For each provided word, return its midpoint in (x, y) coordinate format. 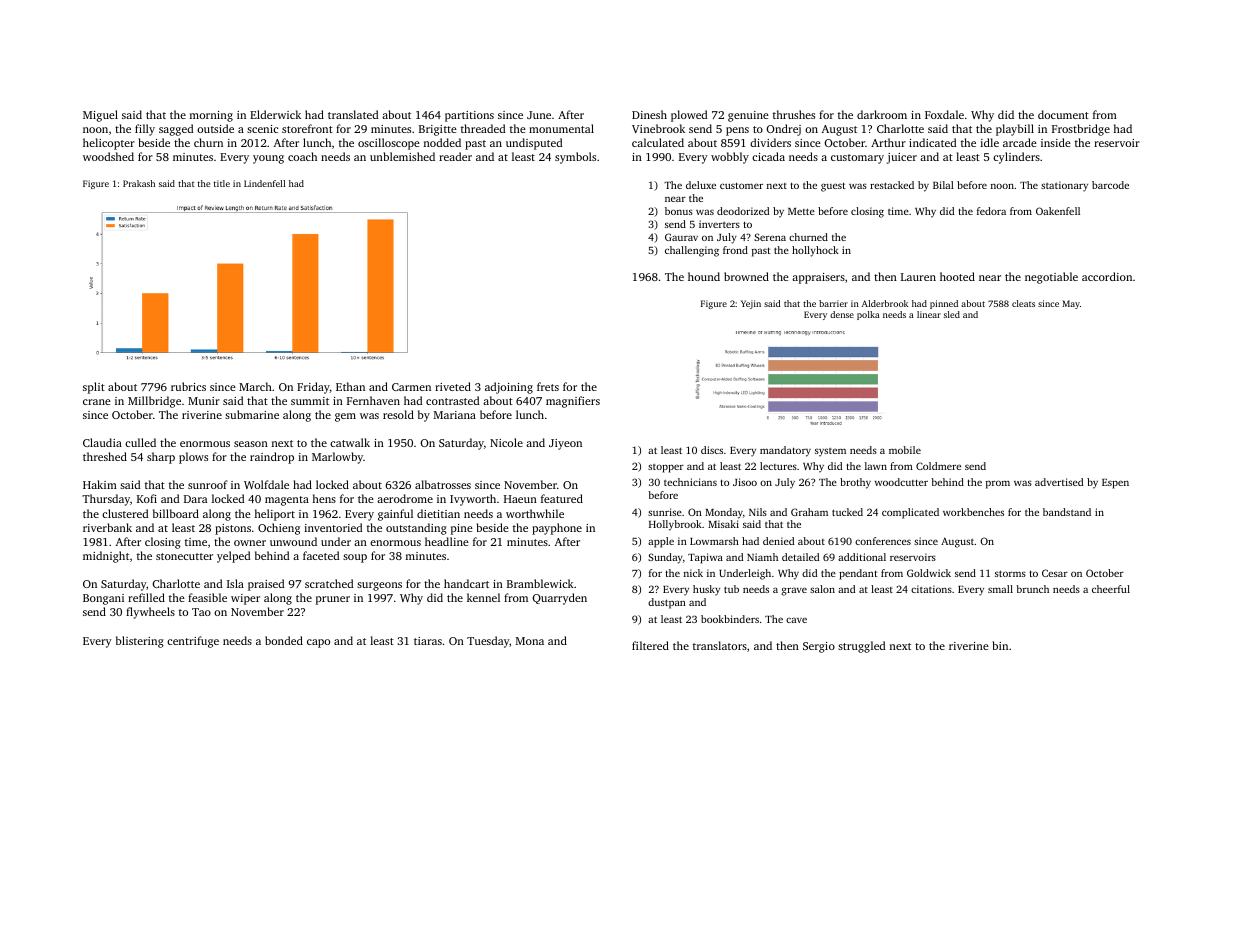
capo (318, 643)
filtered (650, 645)
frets (548, 386)
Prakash (139, 183)
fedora (991, 211)
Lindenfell (264, 183)
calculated (658, 142)
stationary (1064, 186)
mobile (905, 450)
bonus (679, 211)
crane (97, 402)
